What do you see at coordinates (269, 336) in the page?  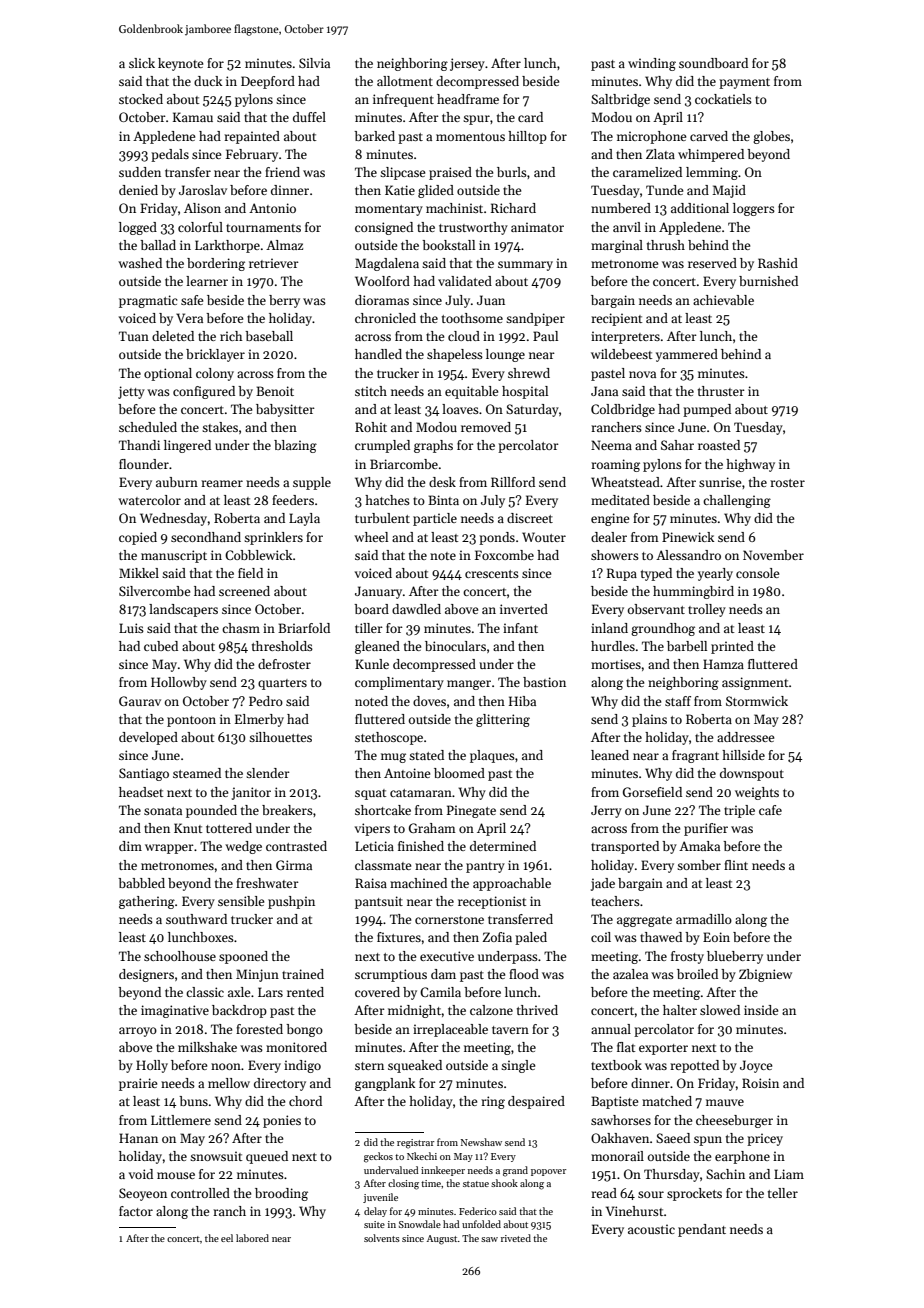 I see `baseball` at bounding box center [269, 336].
